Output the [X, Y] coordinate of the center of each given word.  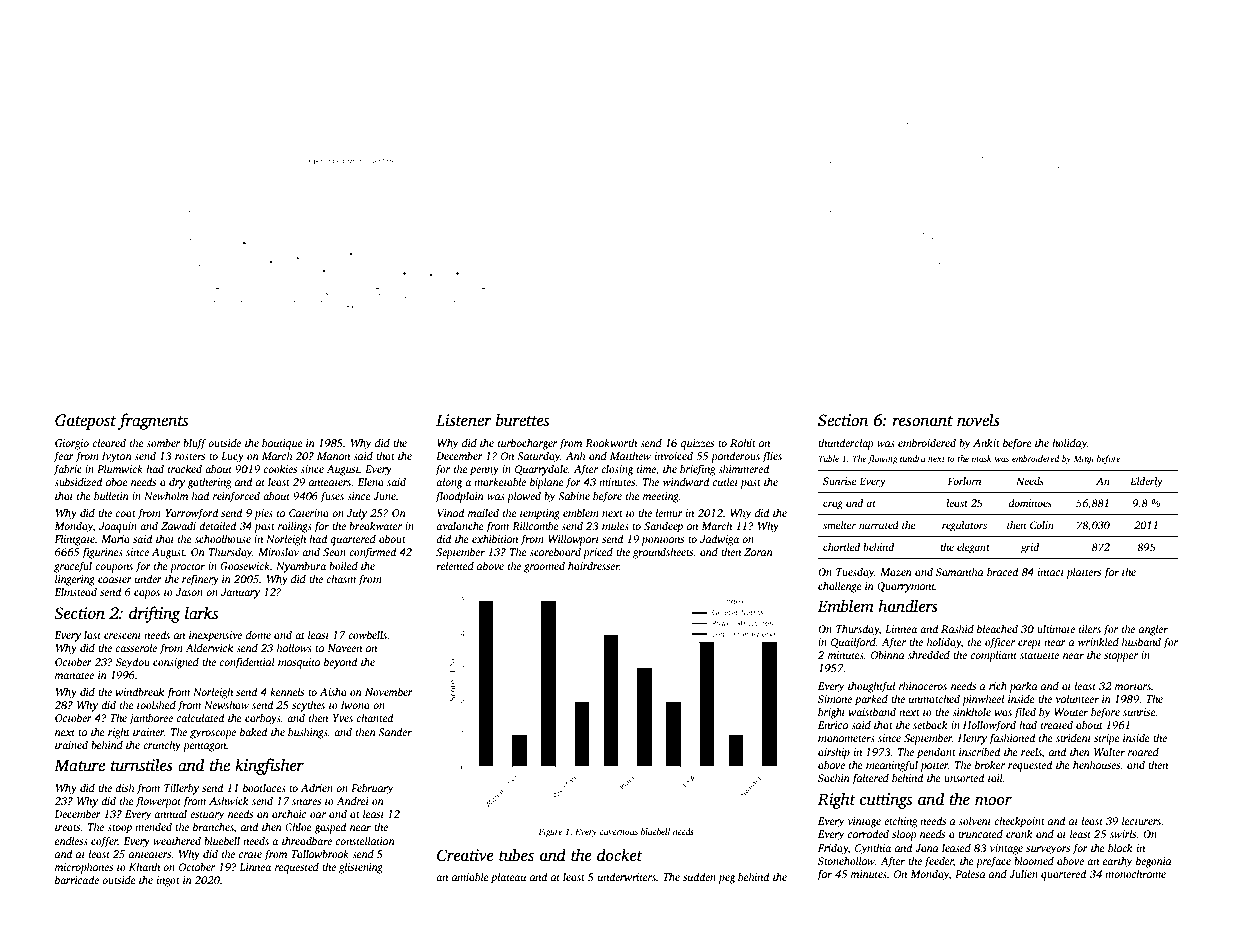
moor [993, 801]
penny [484, 471]
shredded [929, 654]
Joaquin [118, 527]
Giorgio [72, 444]
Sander [395, 731]
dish [125, 787]
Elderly [1146, 482]
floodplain [459, 497]
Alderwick [209, 647]
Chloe [298, 826]
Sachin [834, 777]
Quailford [853, 643]
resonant [922, 421]
